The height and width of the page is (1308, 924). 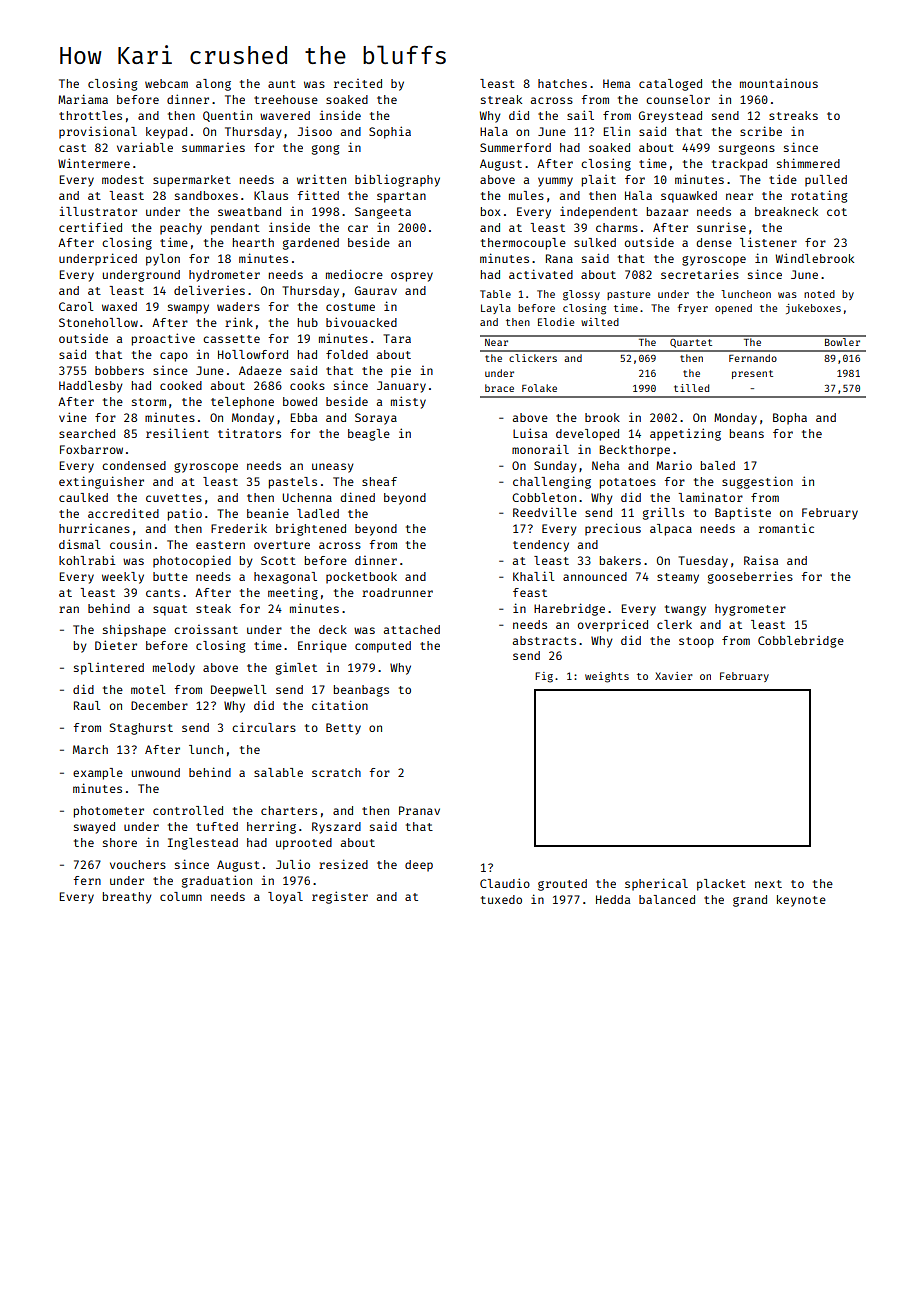 What do you see at coordinates (599, 212) in the page?
I see `independent` at bounding box center [599, 212].
